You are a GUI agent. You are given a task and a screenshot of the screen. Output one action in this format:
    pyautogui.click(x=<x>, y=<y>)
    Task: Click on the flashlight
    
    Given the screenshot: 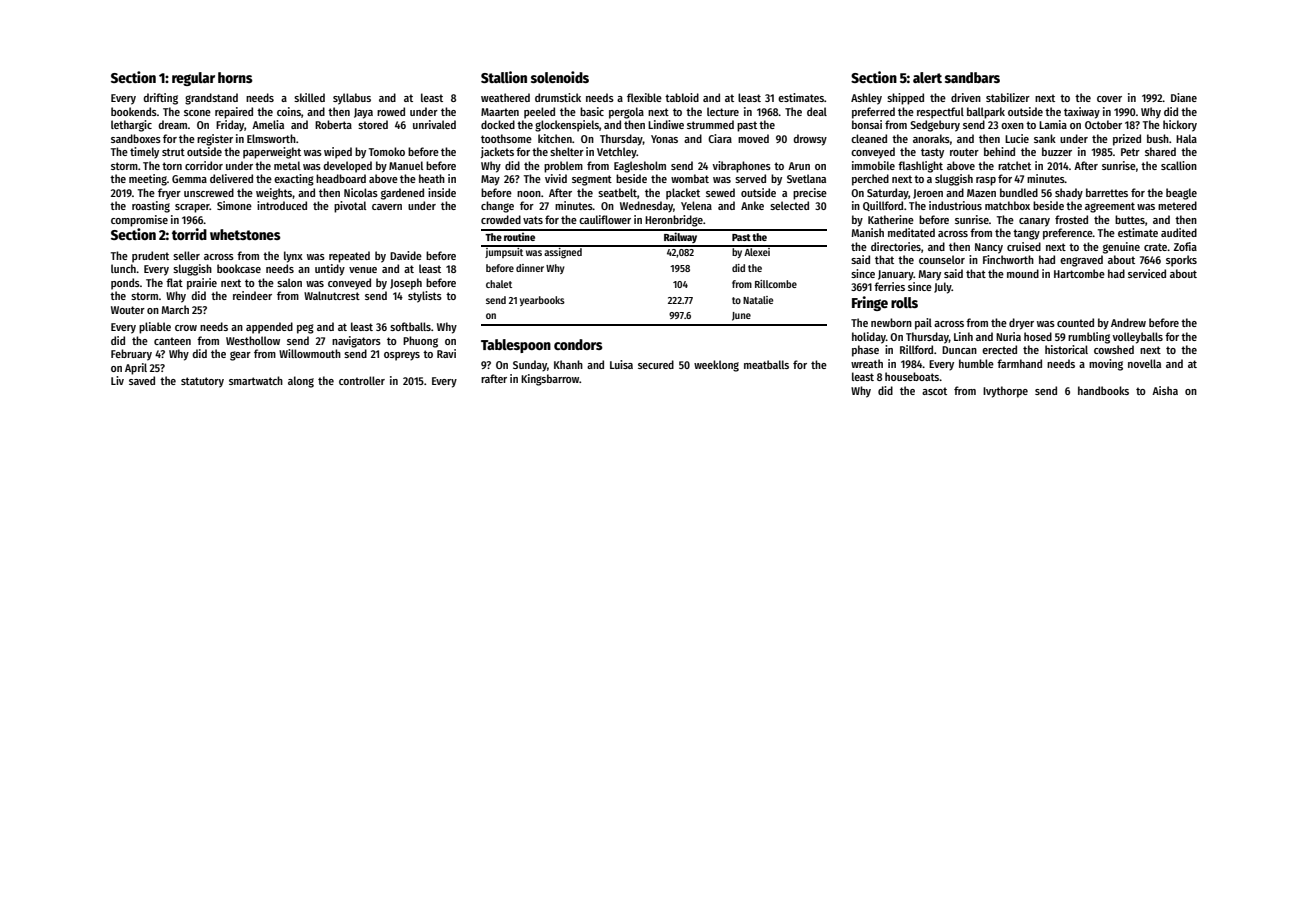 What is the action you would take?
    pyautogui.click(x=920, y=167)
